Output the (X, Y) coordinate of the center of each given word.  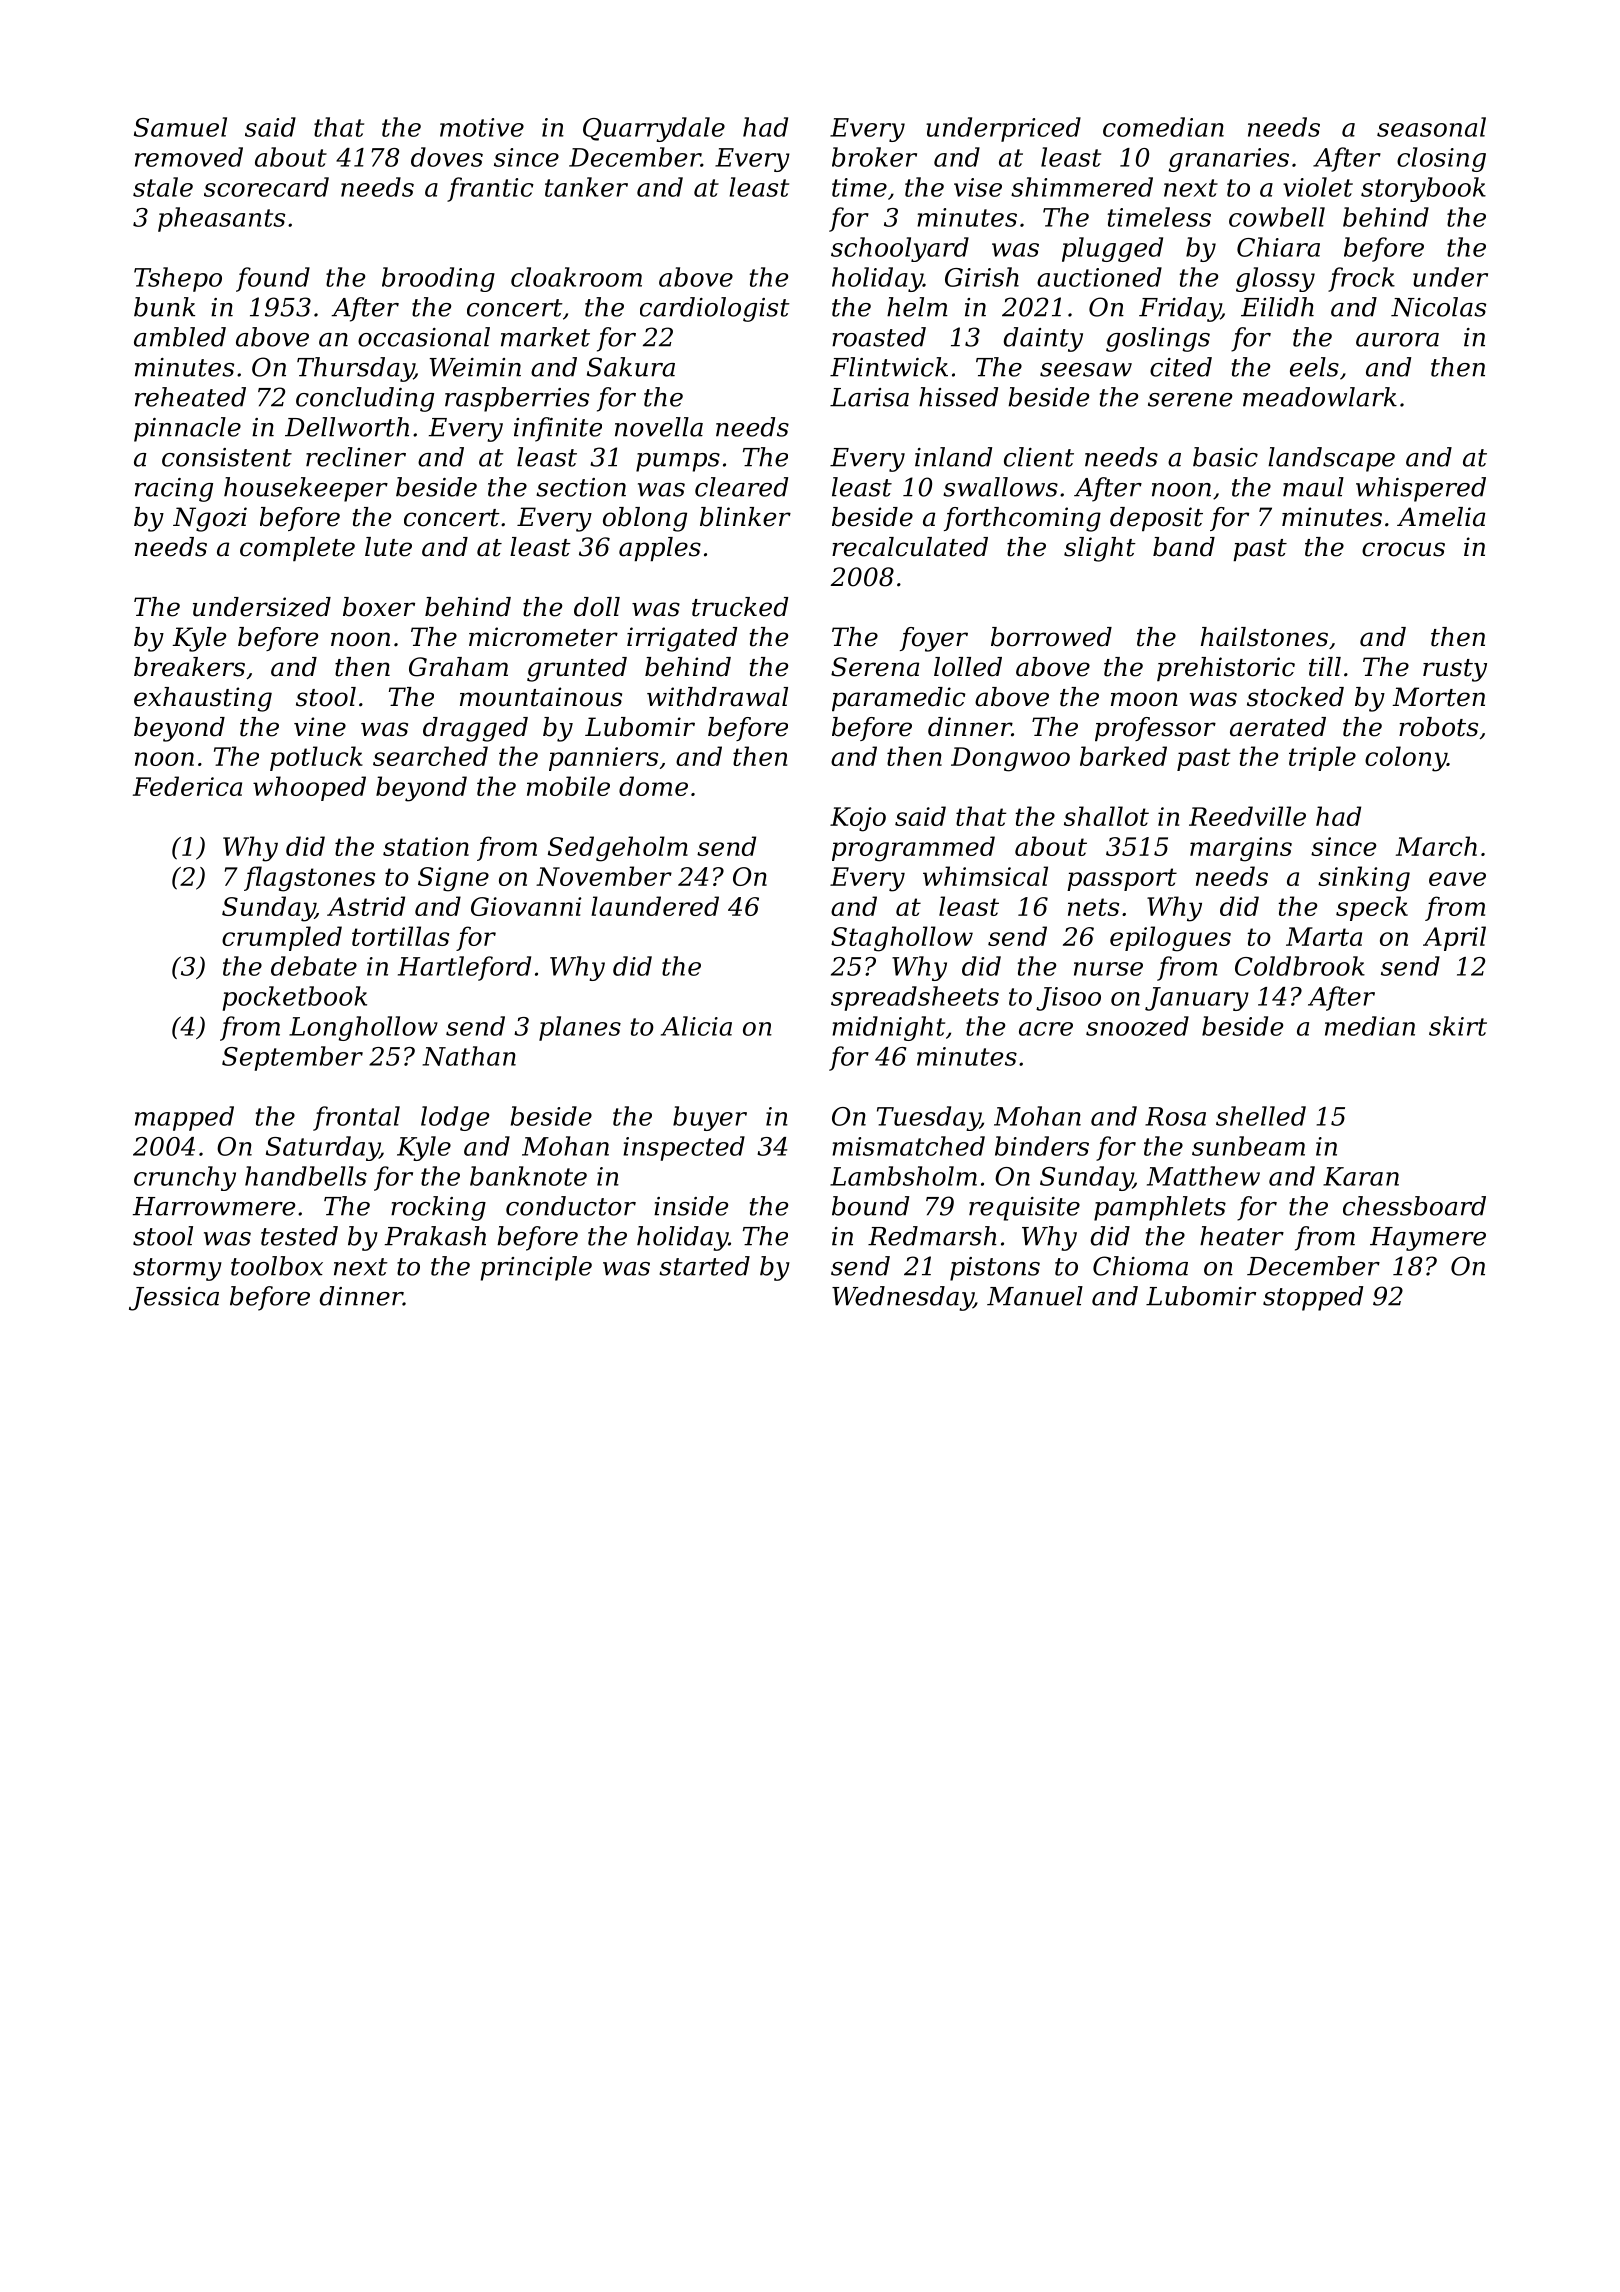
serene (1190, 400)
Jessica (174, 1299)
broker (874, 157)
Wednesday (903, 1298)
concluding (365, 399)
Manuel (1035, 1296)
